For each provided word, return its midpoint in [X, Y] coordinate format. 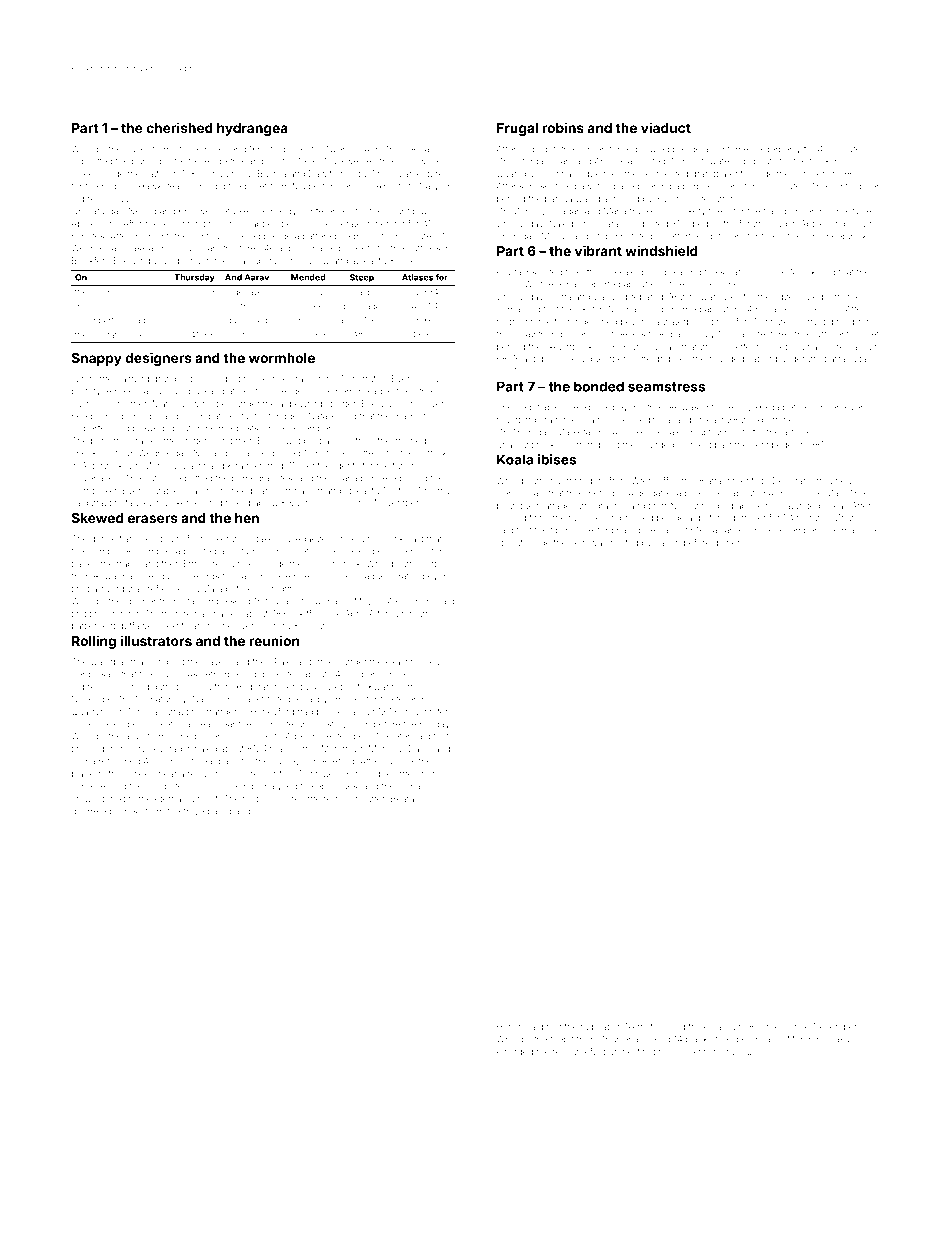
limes [773, 1026]
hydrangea [252, 129]
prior [425, 774]
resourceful [576, 1051]
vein [578, 543]
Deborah [790, 480]
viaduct [666, 127]
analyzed [278, 787]
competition [693, 1052]
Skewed [97, 518]
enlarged [515, 1052]
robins [563, 127]
